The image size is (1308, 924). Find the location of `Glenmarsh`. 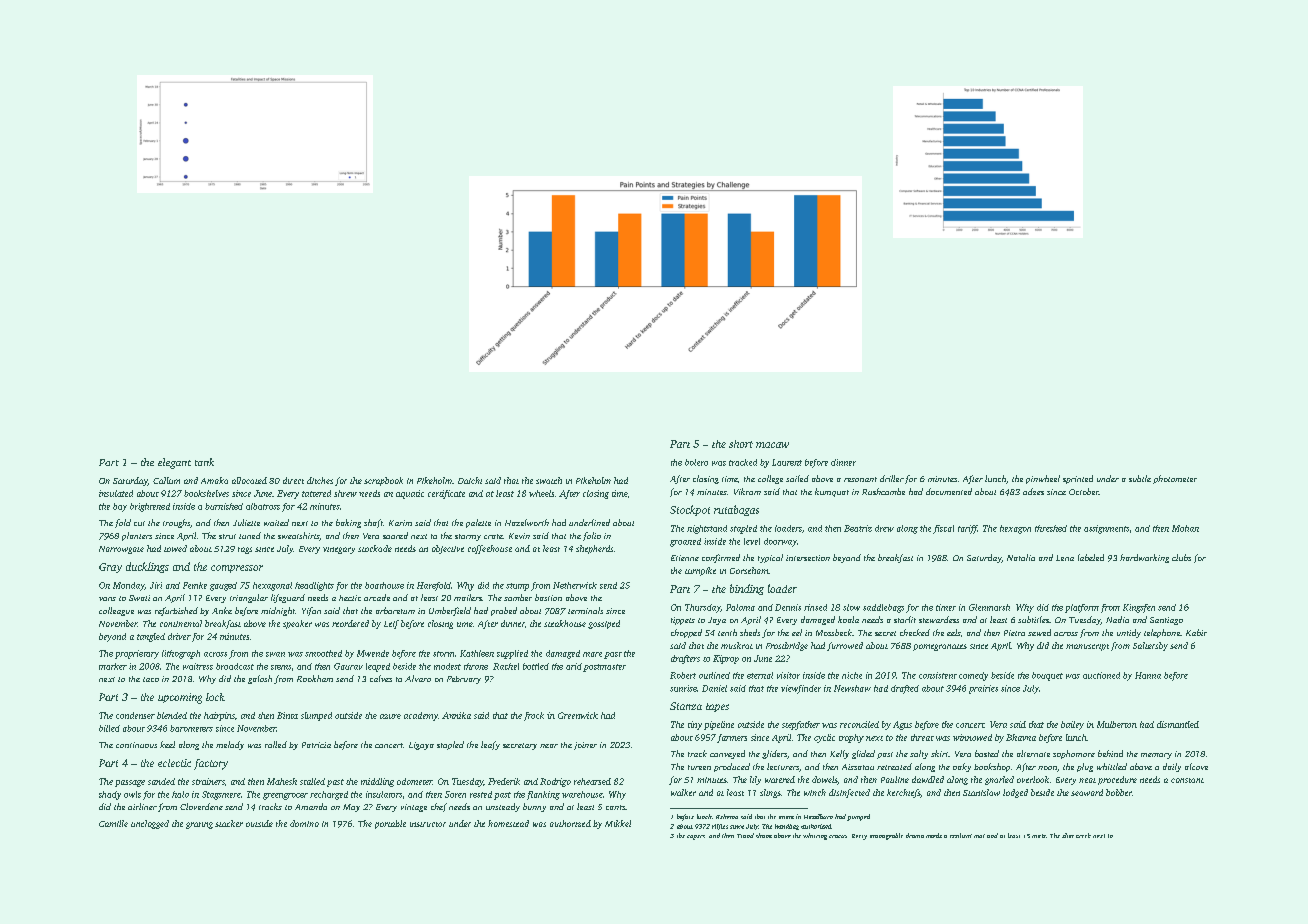

Glenmarsh is located at coordinates (989, 607).
